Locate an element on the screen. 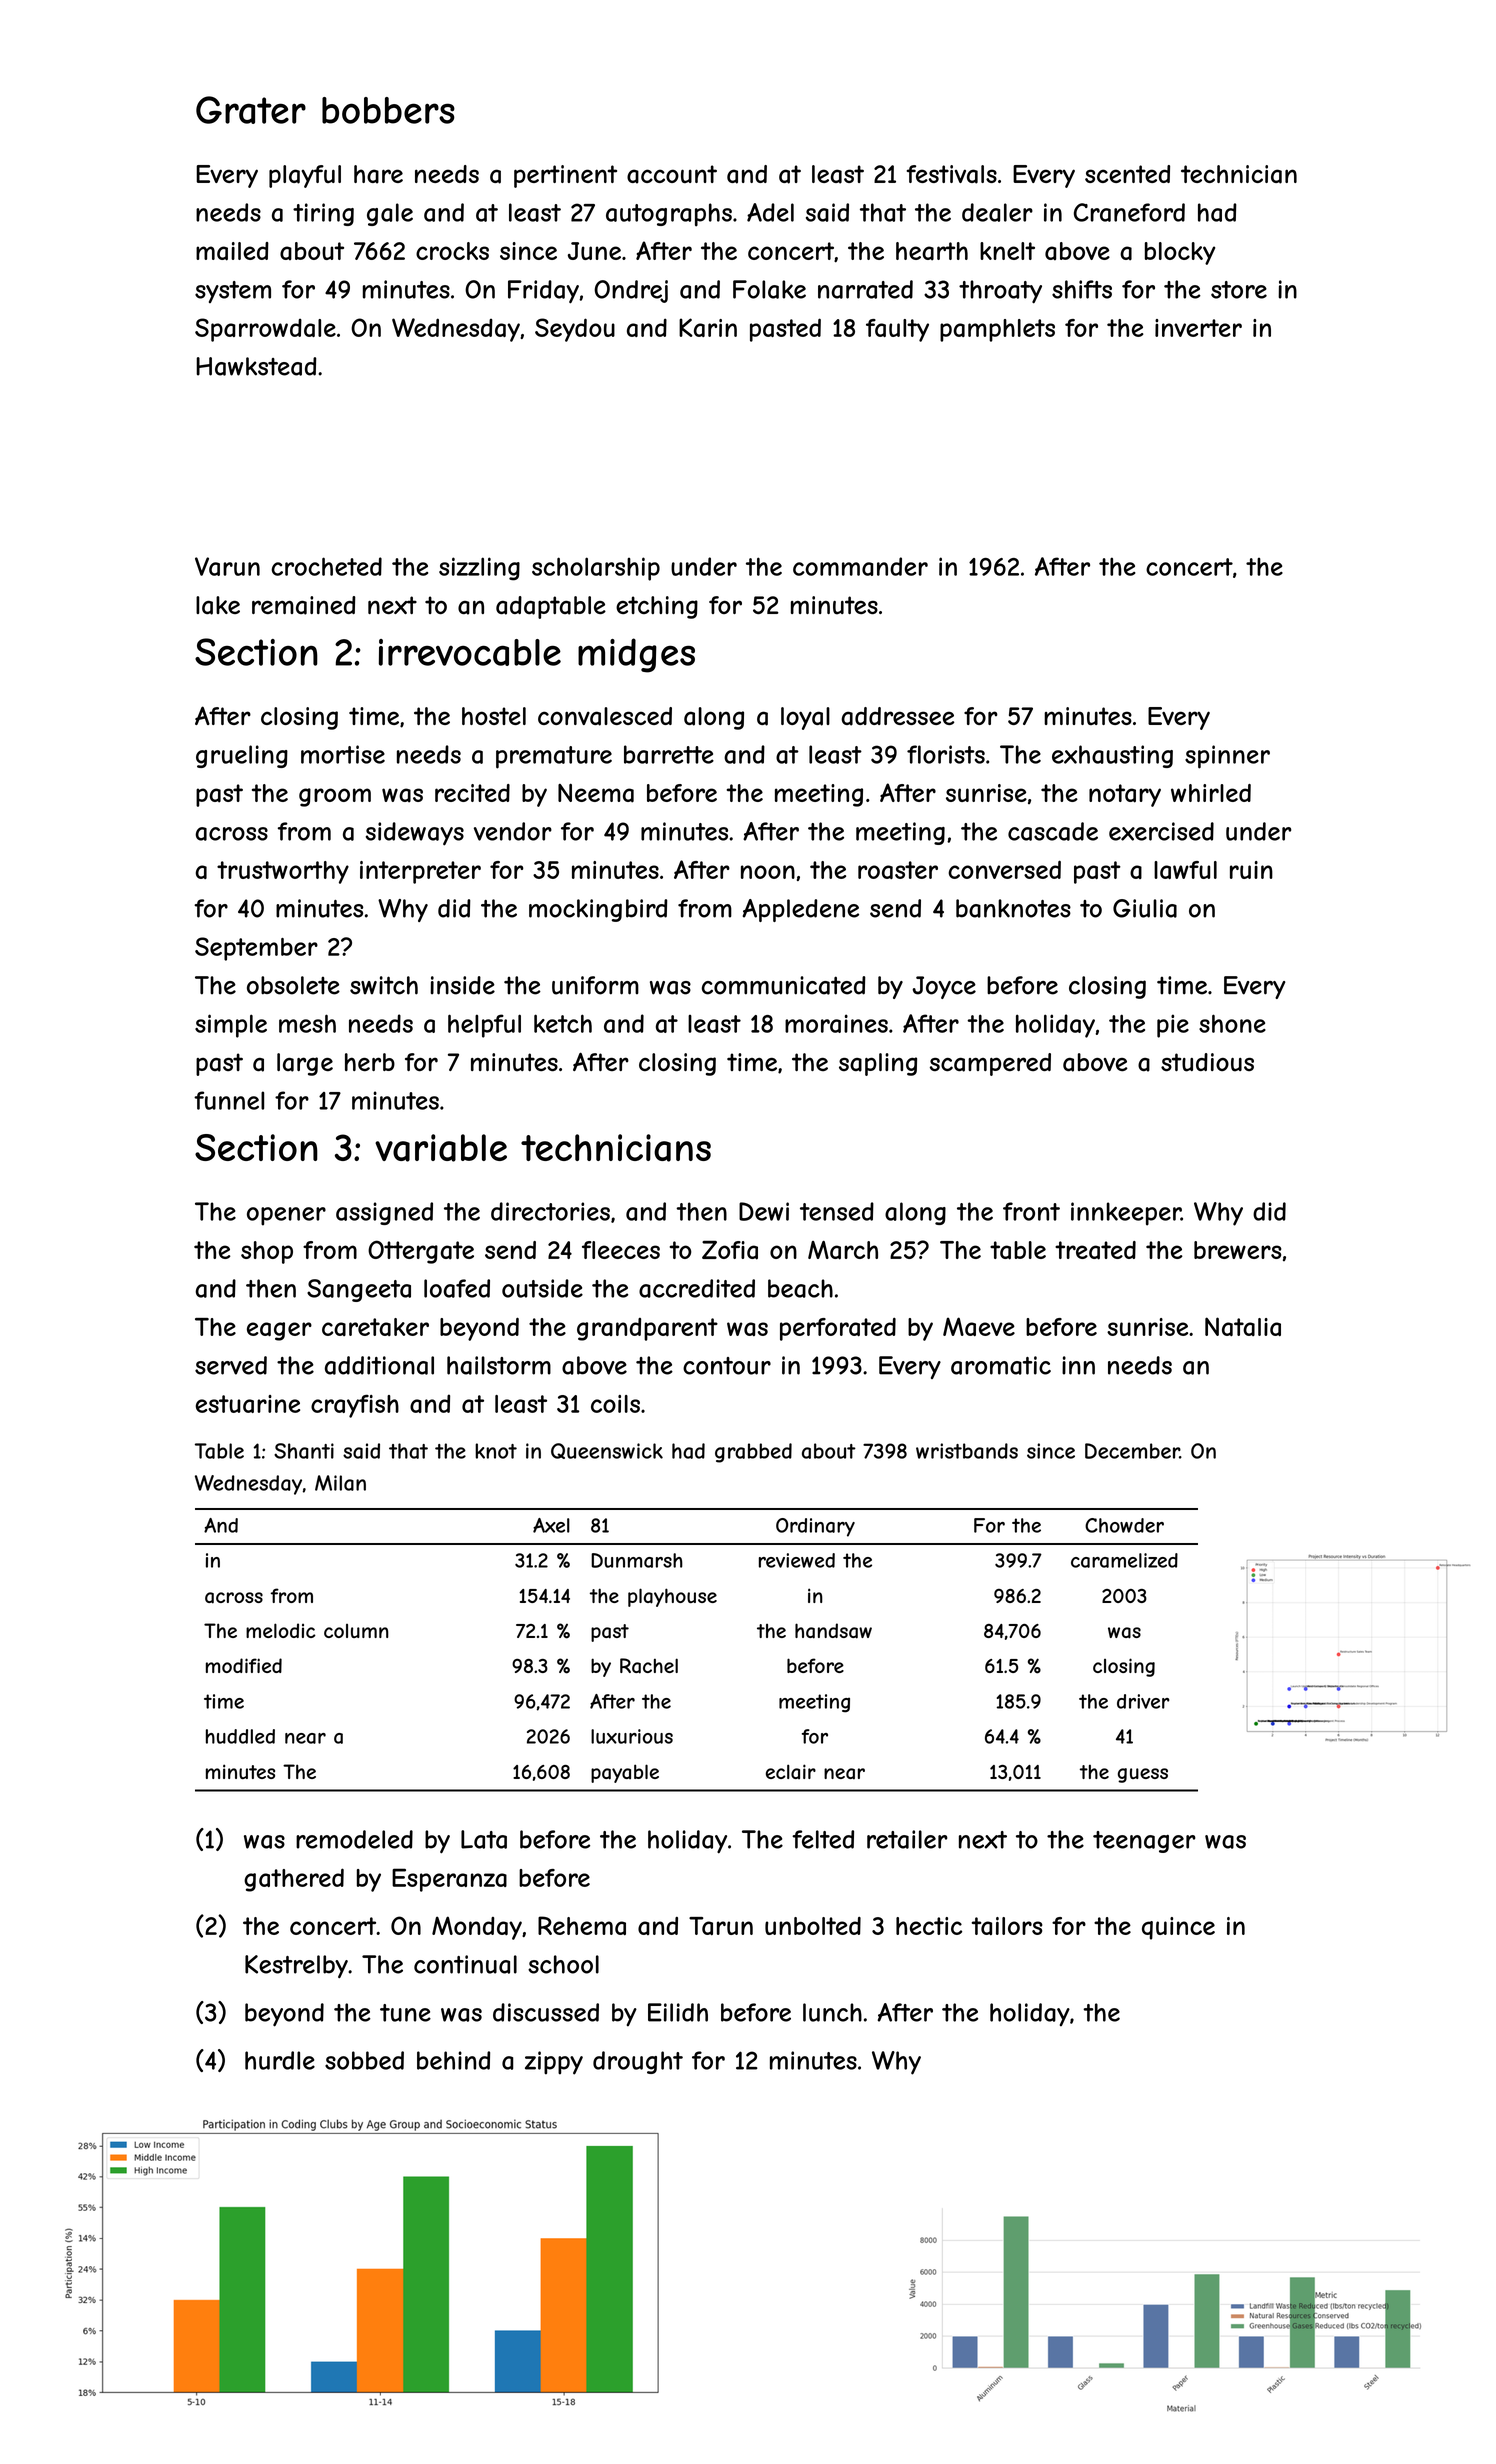 Image resolution: width=1496 pixels, height=2464 pixels. Seydou is located at coordinates (575, 330).
